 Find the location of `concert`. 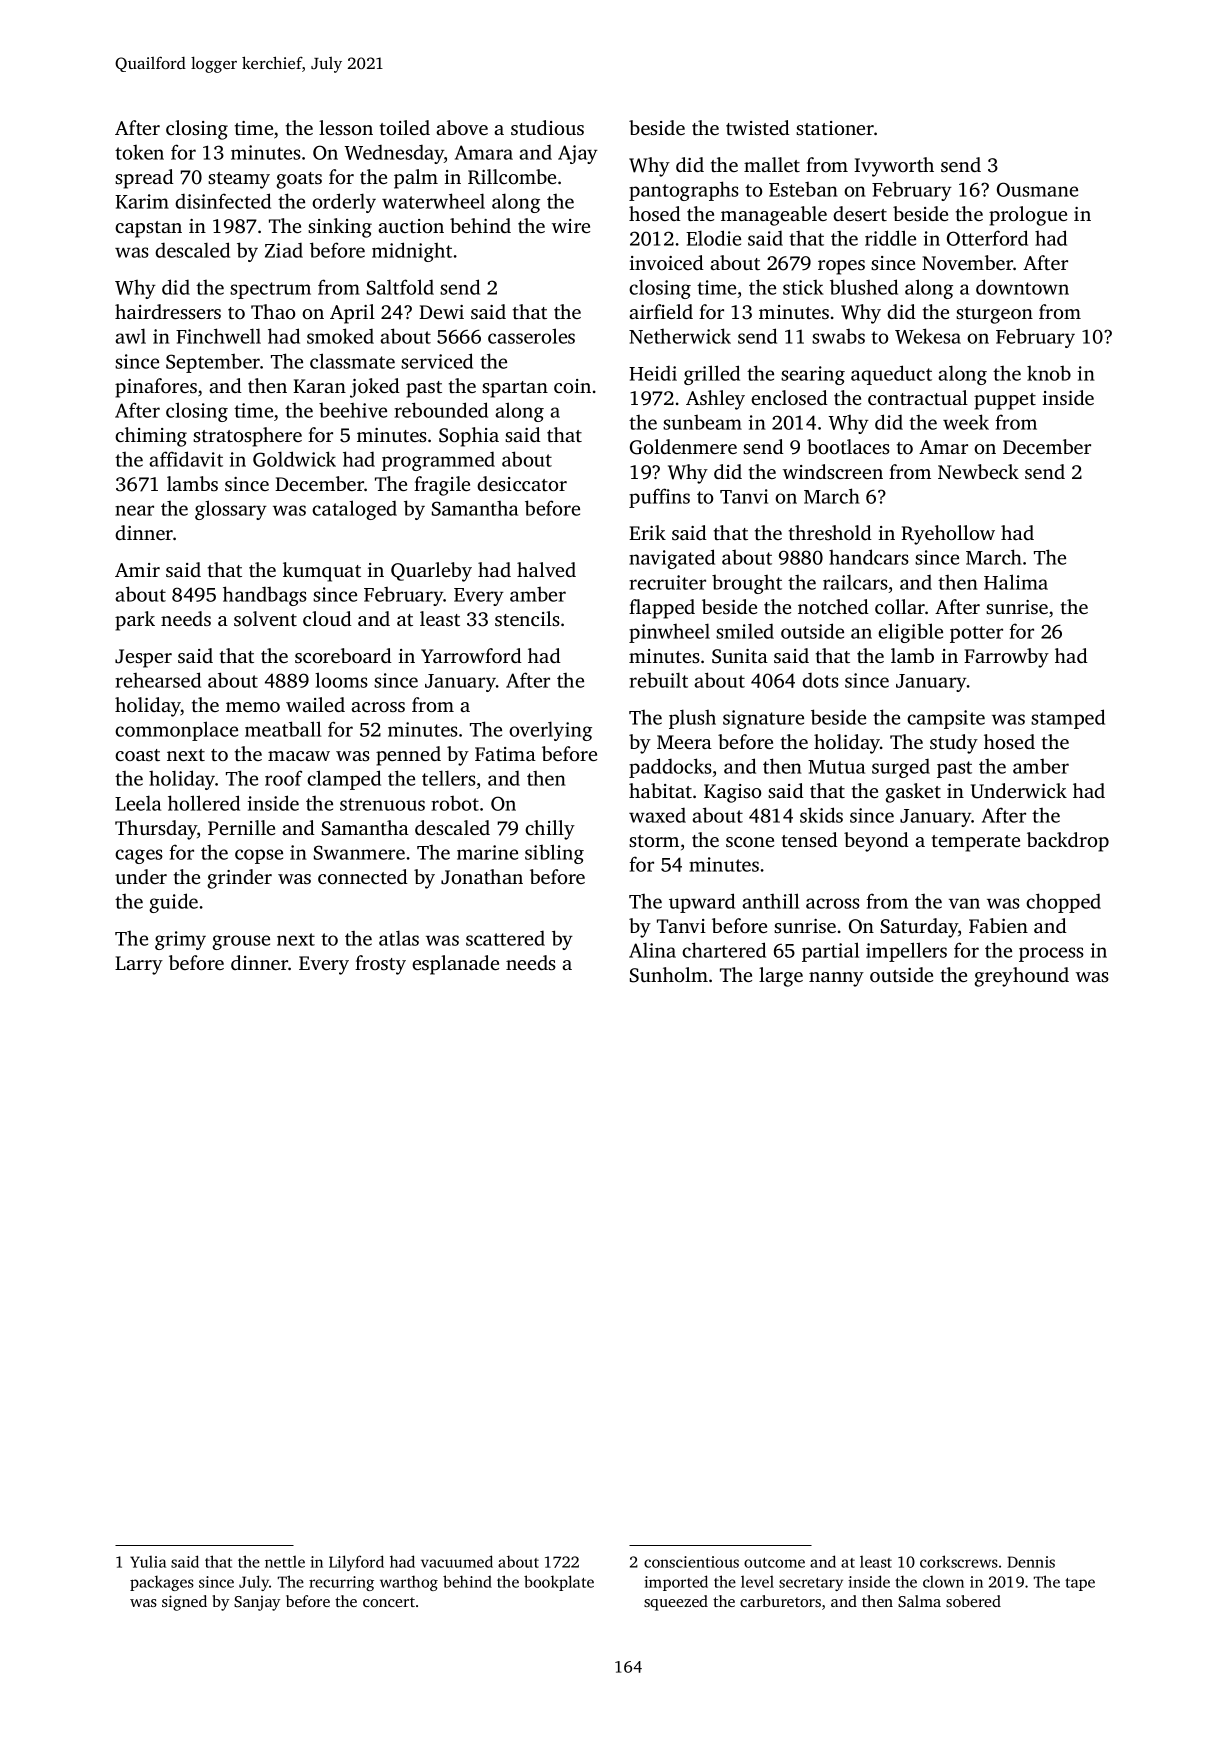

concert is located at coordinates (389, 1602).
